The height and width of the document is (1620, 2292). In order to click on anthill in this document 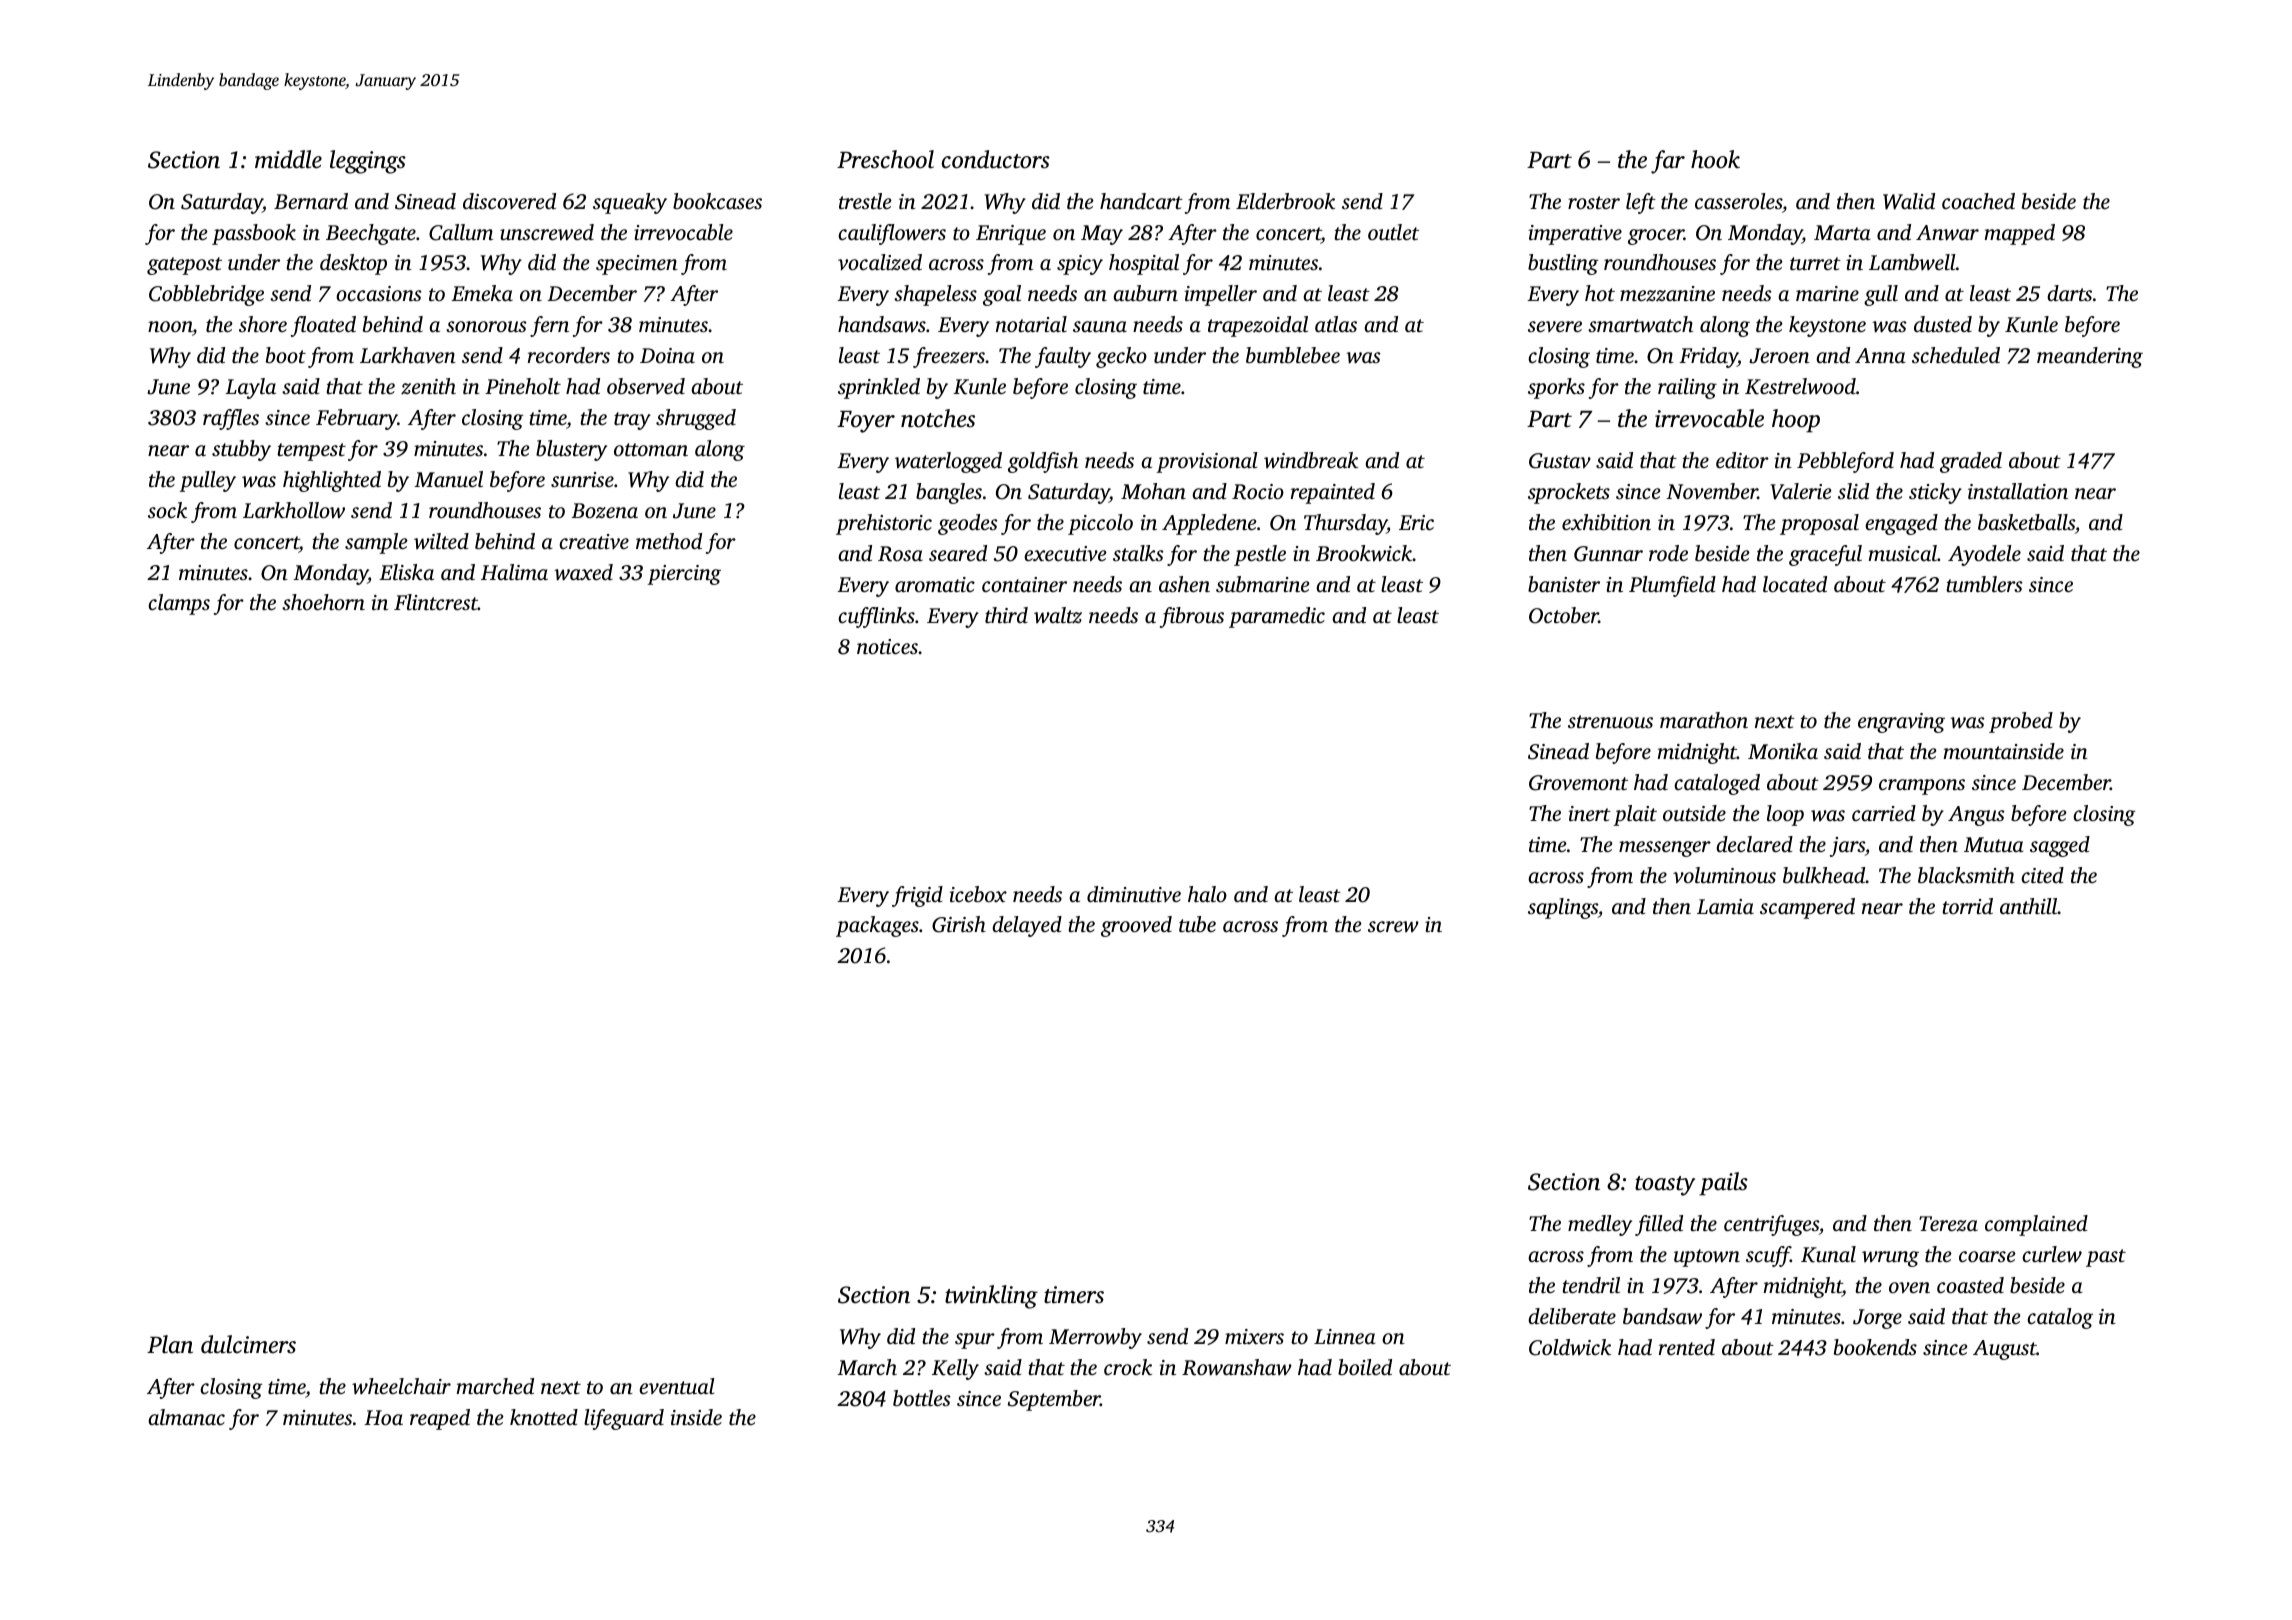, I will do `click(2029, 906)`.
